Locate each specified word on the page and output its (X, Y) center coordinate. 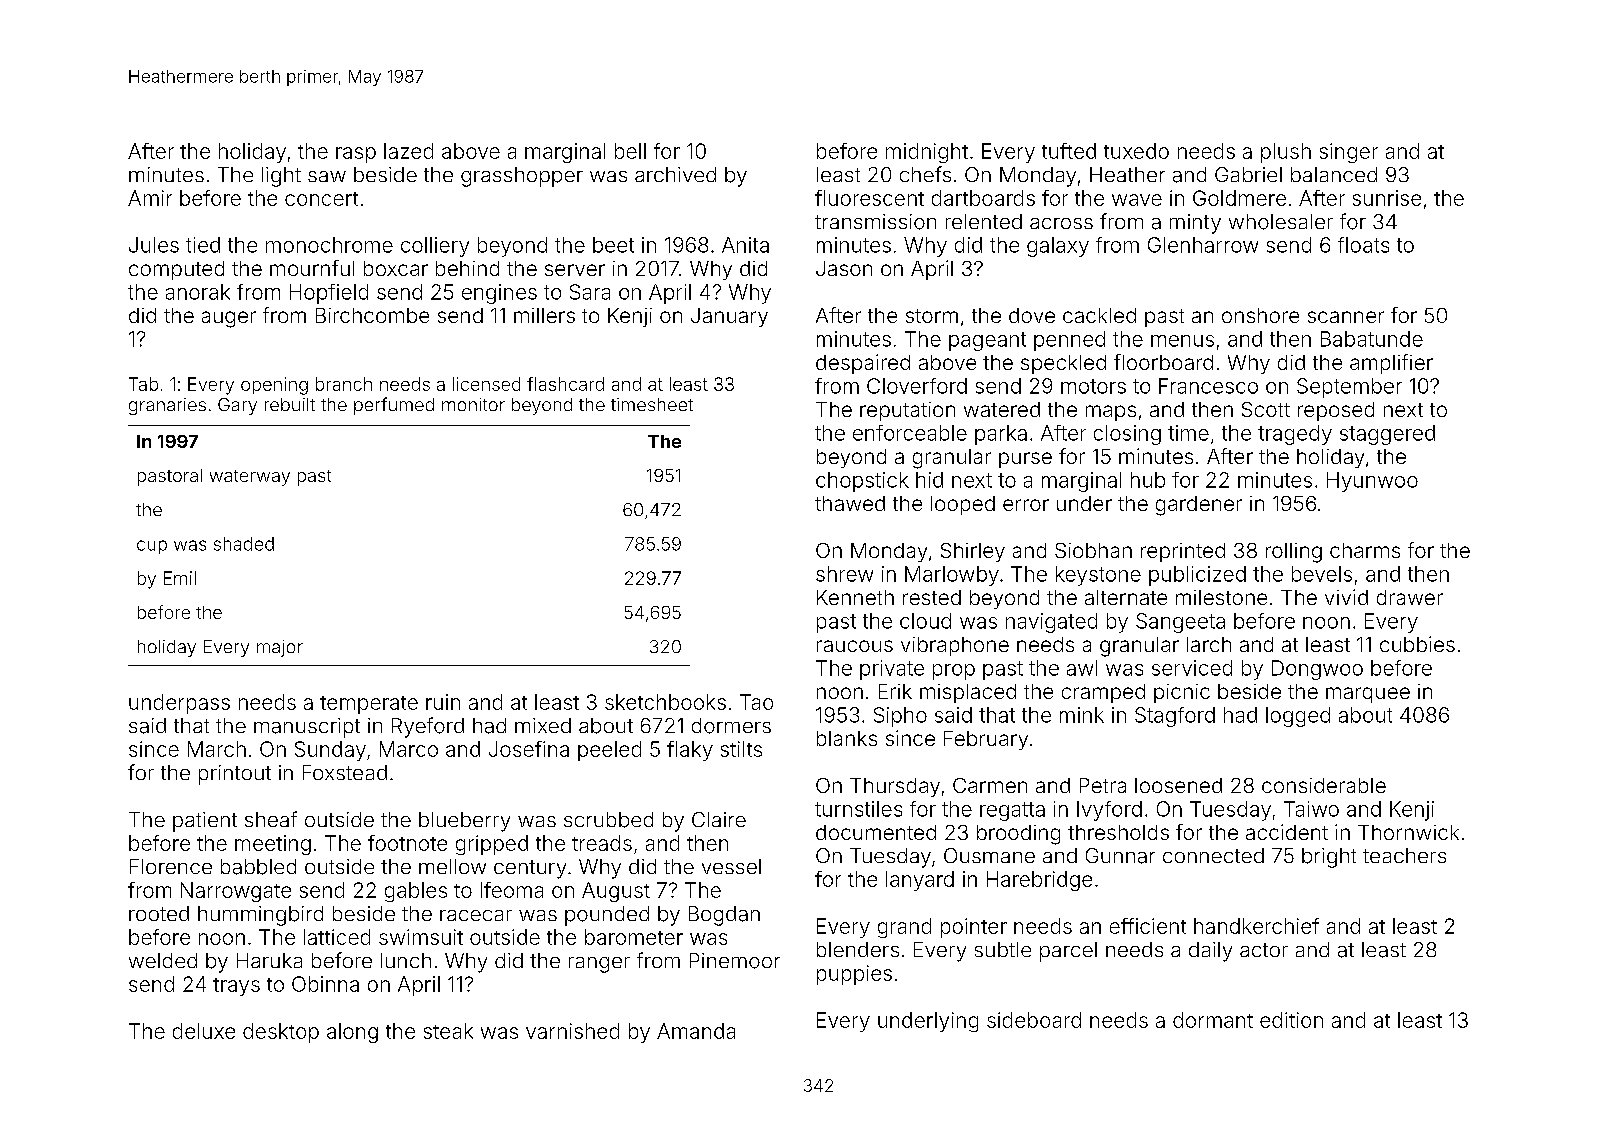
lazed (408, 151)
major (280, 648)
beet (613, 245)
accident (1287, 832)
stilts (741, 749)
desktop (281, 1033)
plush (1286, 153)
